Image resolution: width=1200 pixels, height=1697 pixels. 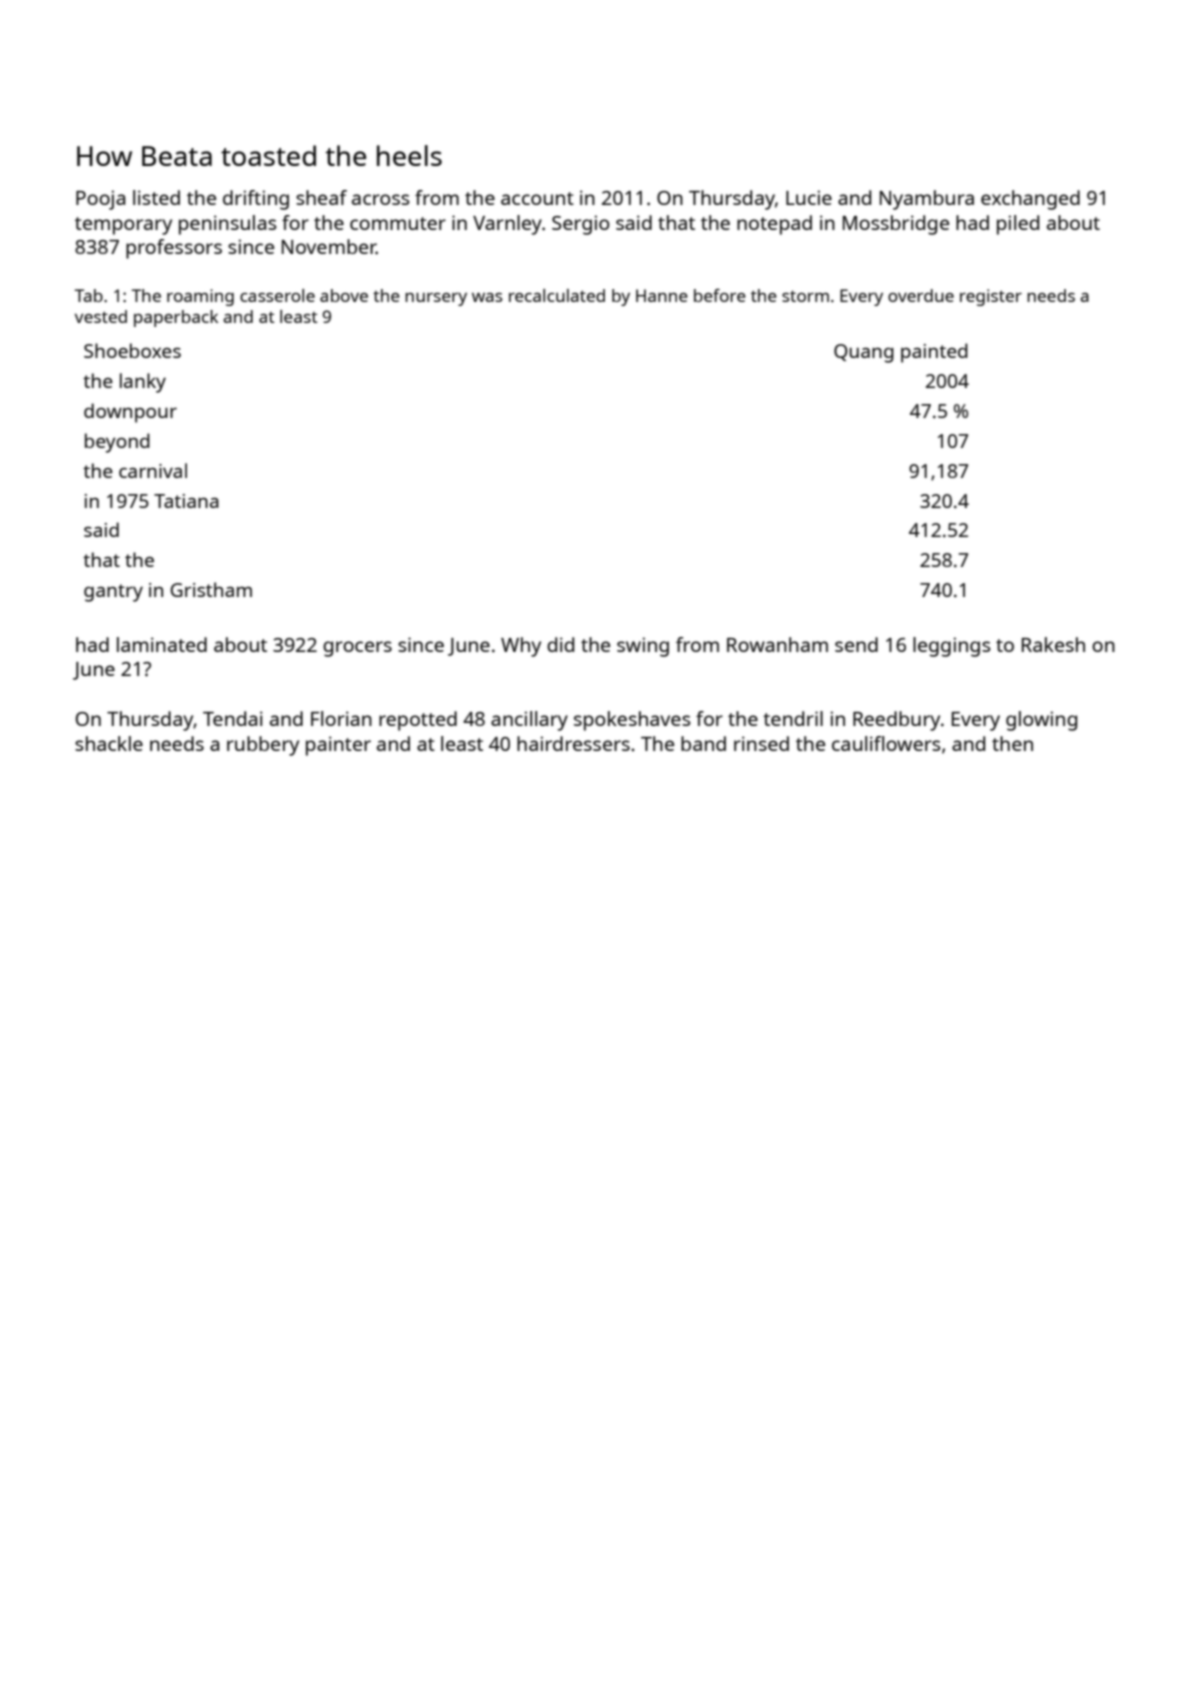 I want to click on painted, so click(x=934, y=353).
